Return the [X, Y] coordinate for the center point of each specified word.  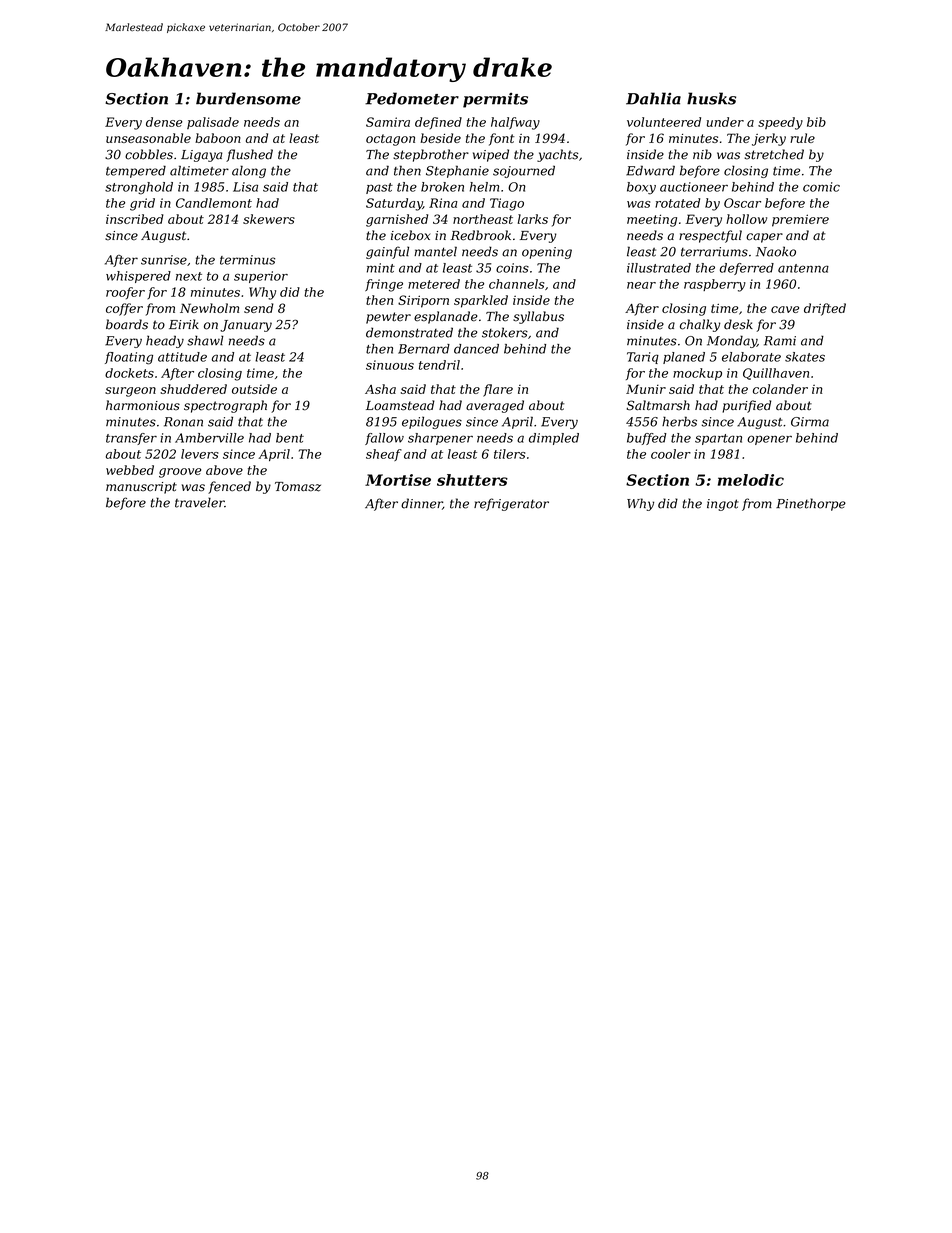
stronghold [139, 188]
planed [684, 358]
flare [498, 390]
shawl [205, 340]
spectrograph [225, 406]
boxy [641, 188]
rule [802, 138]
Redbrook [481, 235]
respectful [710, 236]
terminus [247, 260]
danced [476, 349]
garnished [397, 220]
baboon [218, 138]
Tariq [643, 358]
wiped [491, 155]
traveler [200, 502]
